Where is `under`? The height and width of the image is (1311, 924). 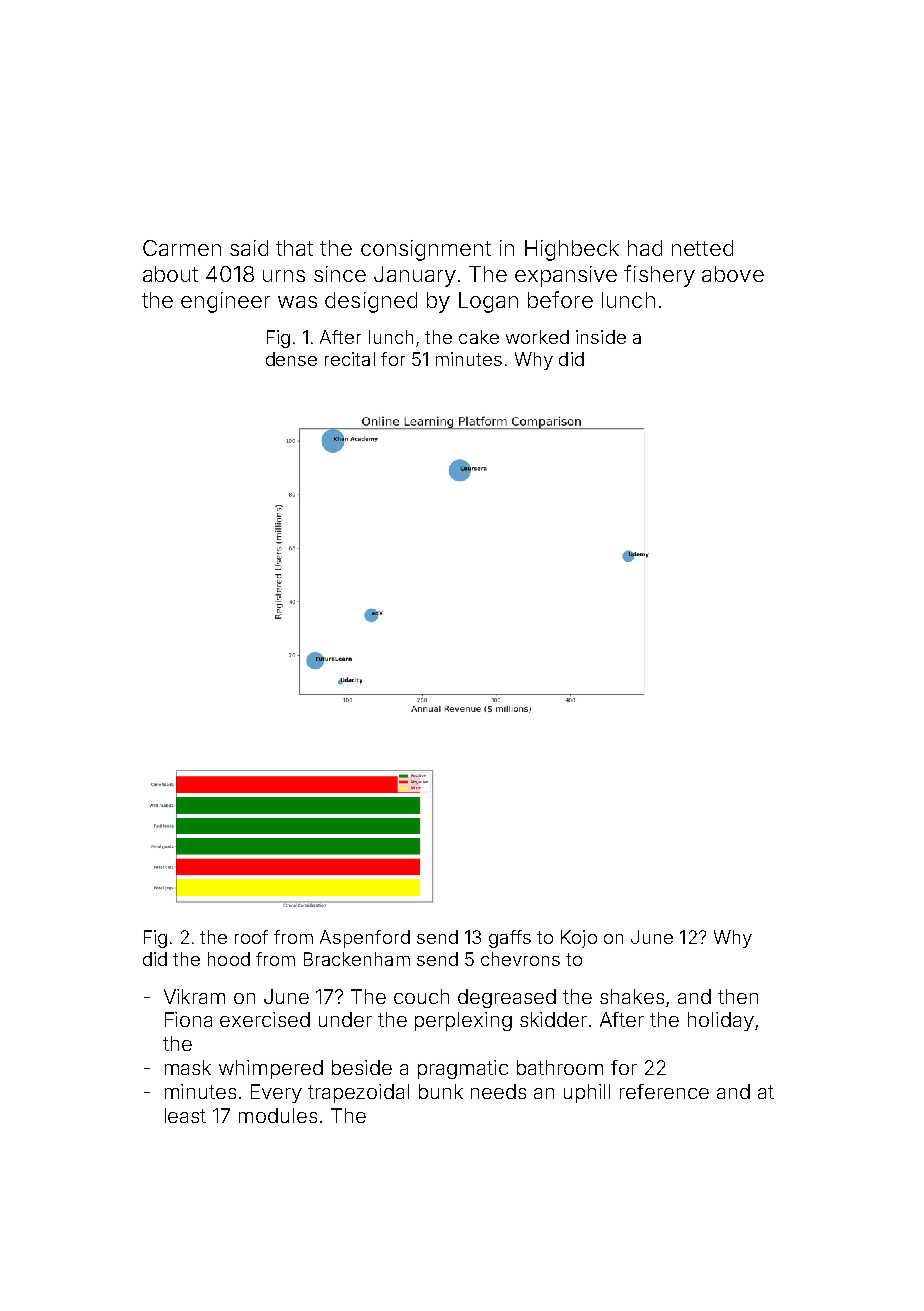
under is located at coordinates (345, 1019).
